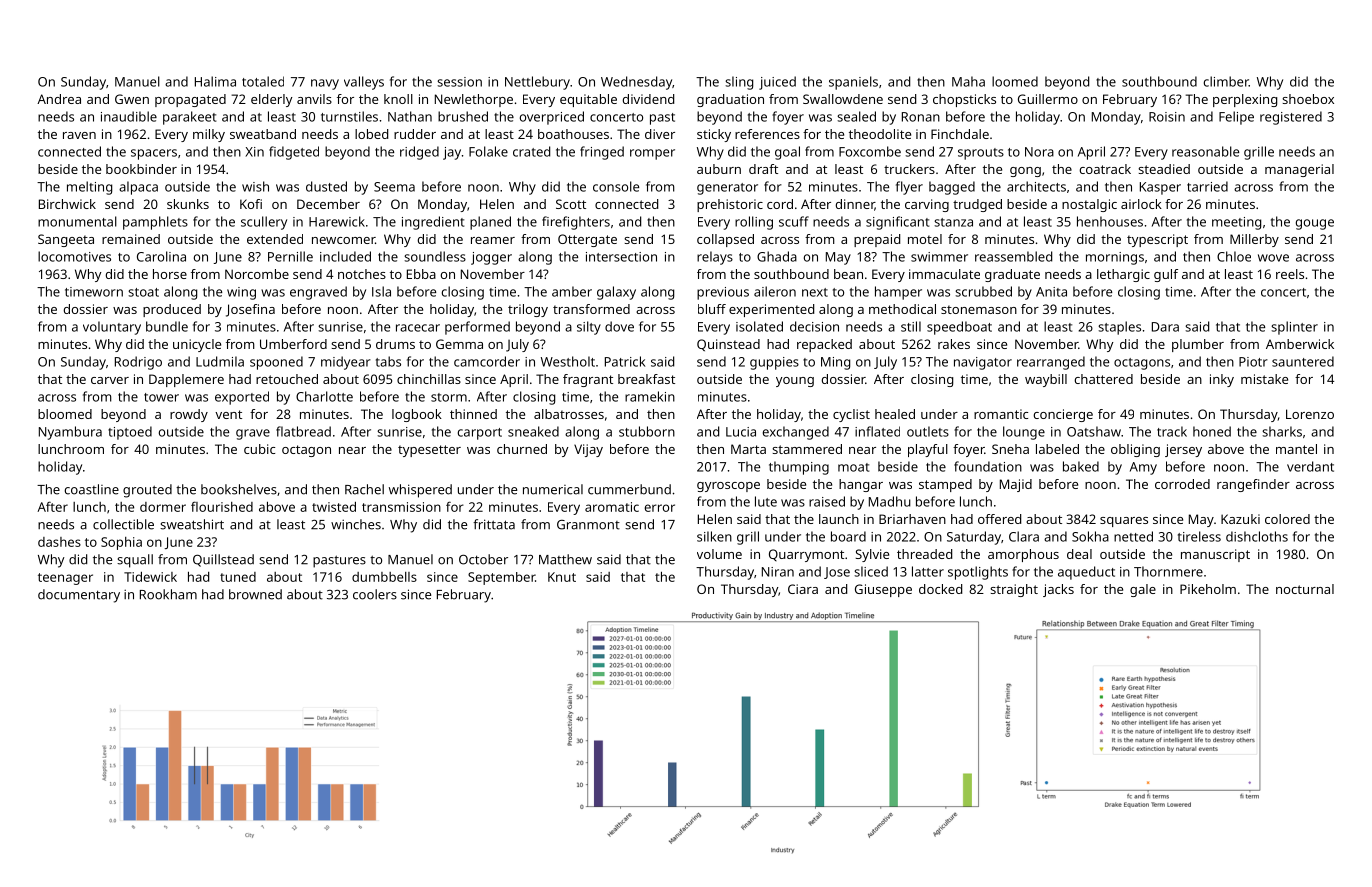  Describe the element at coordinates (1299, 170) in the screenshot. I see `managerial` at that location.
